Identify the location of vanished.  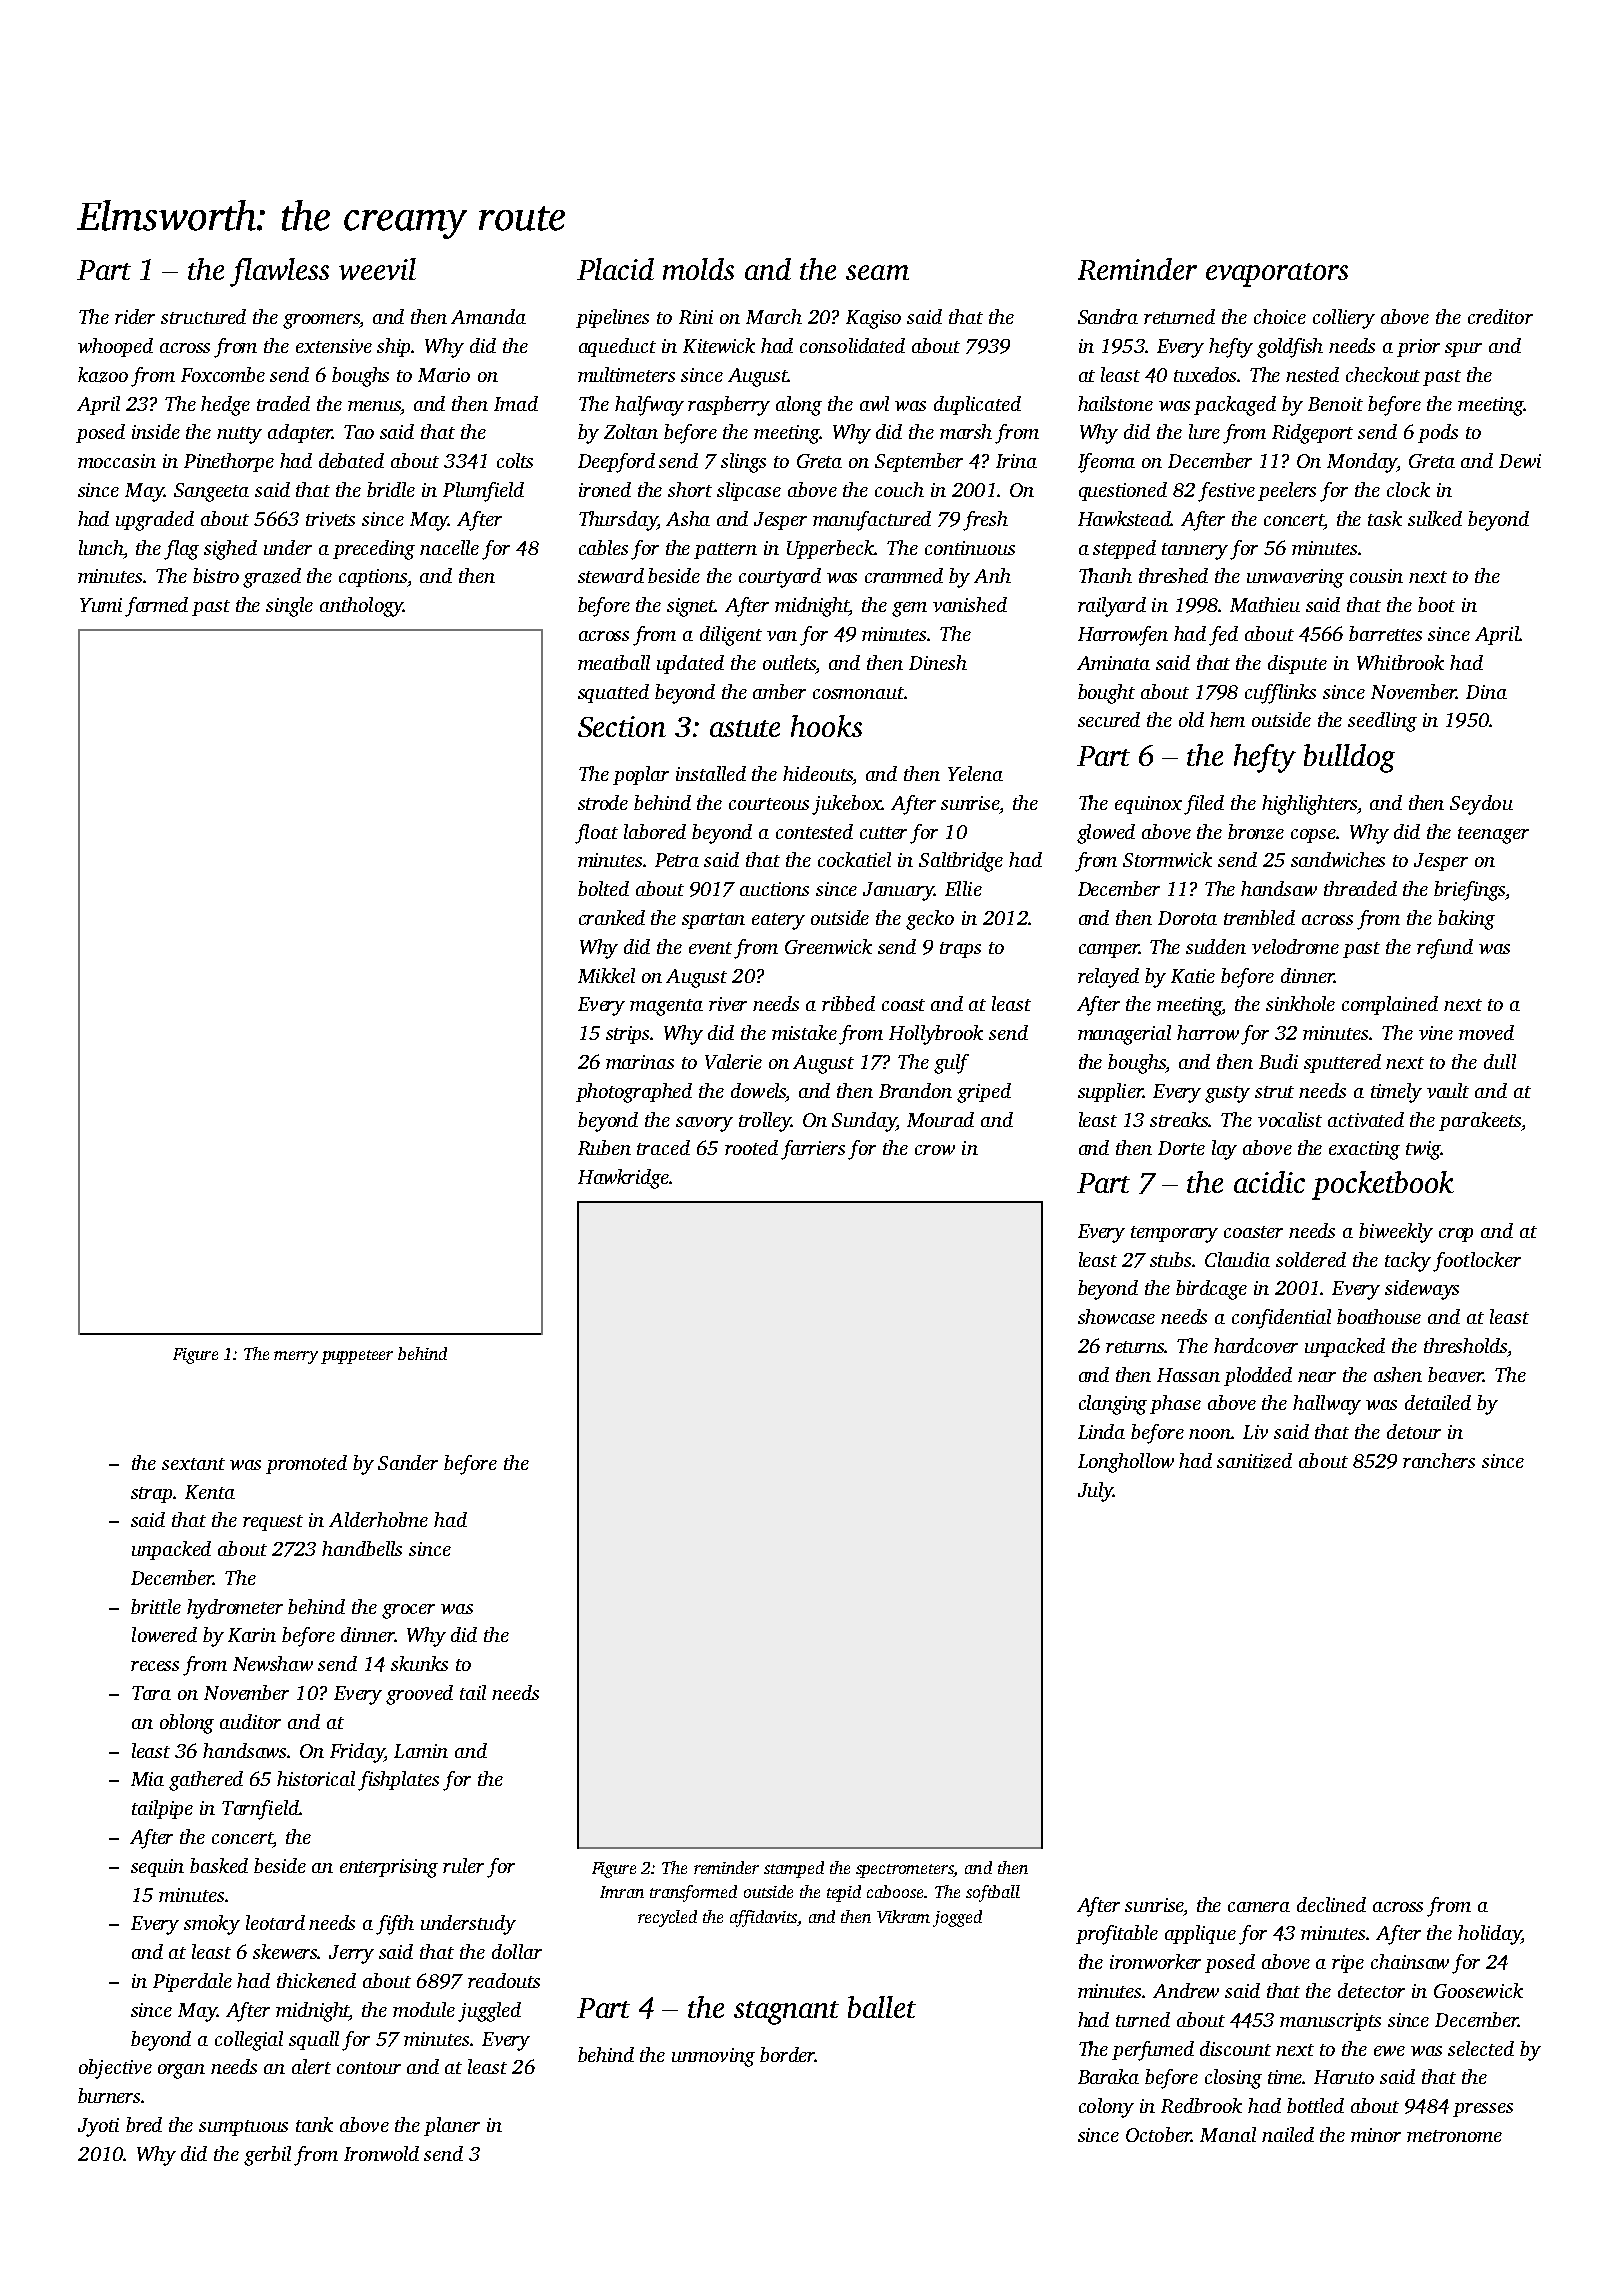
(970, 604).
